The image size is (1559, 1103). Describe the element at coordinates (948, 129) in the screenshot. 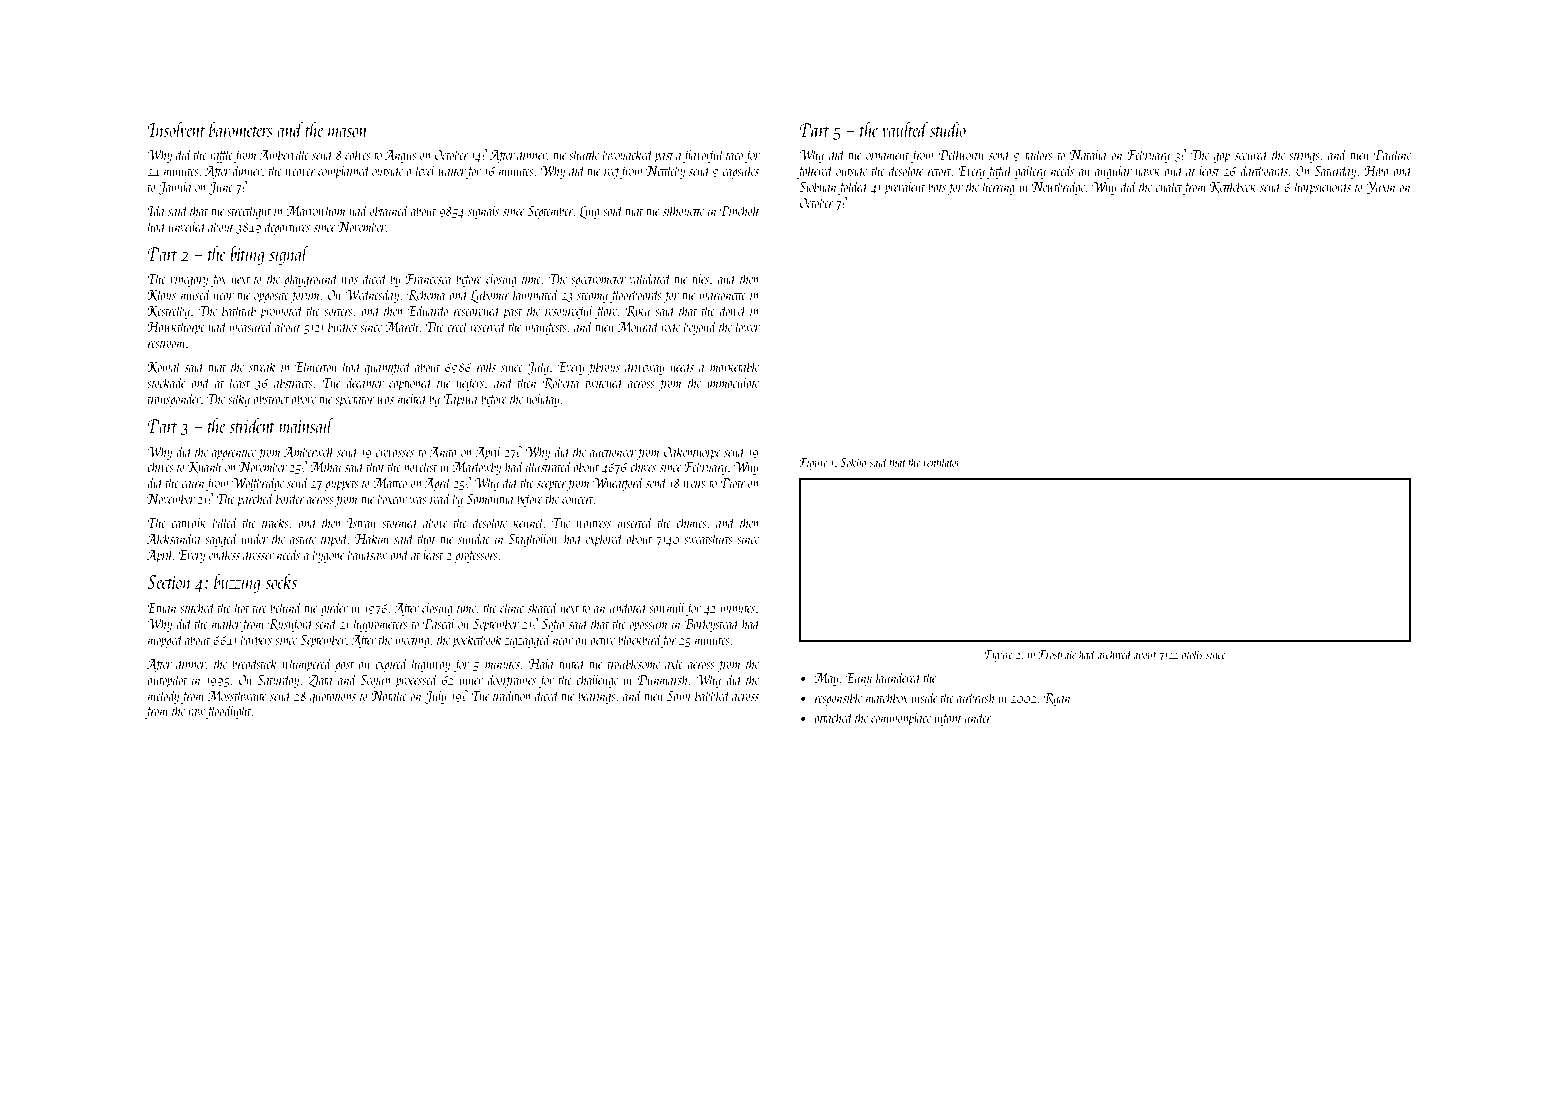

I see `studio` at that location.
